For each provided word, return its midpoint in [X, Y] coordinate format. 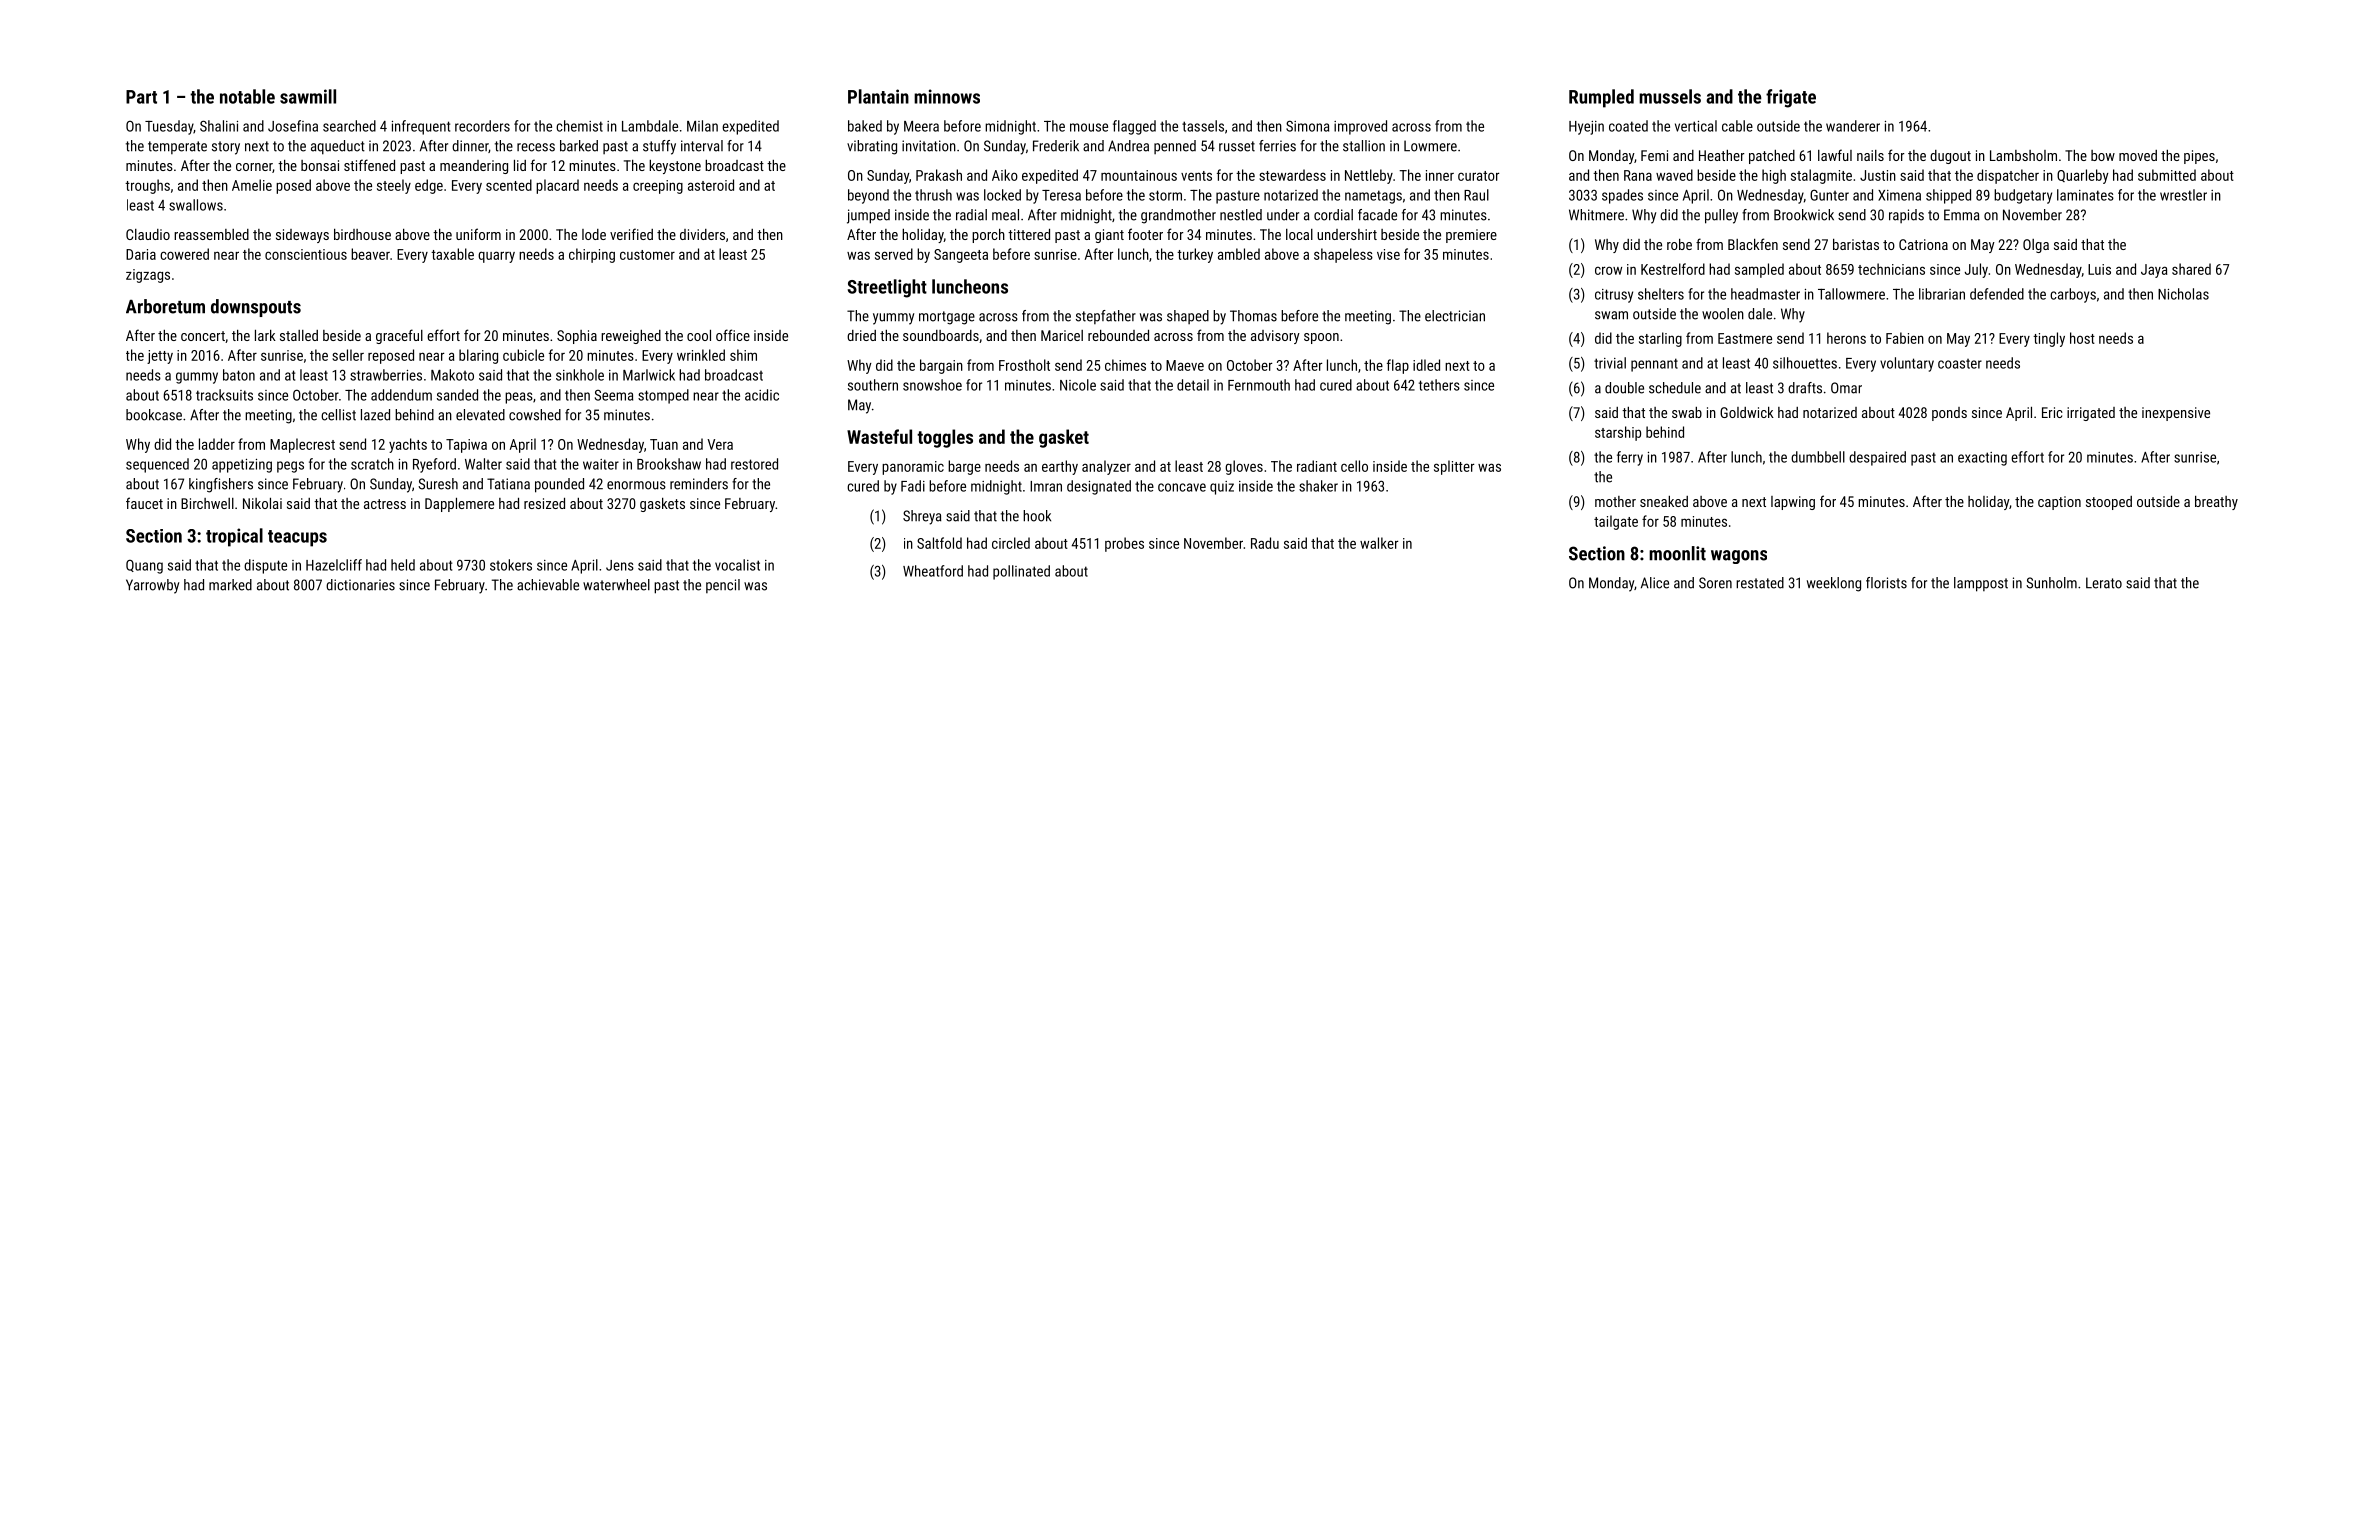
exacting [1982, 459]
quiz [1222, 488]
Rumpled [1601, 98]
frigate [1791, 98]
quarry [496, 257]
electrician [1455, 316]
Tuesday [169, 127]
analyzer [1106, 467]
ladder [217, 444]
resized [544, 503]
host [2082, 338]
